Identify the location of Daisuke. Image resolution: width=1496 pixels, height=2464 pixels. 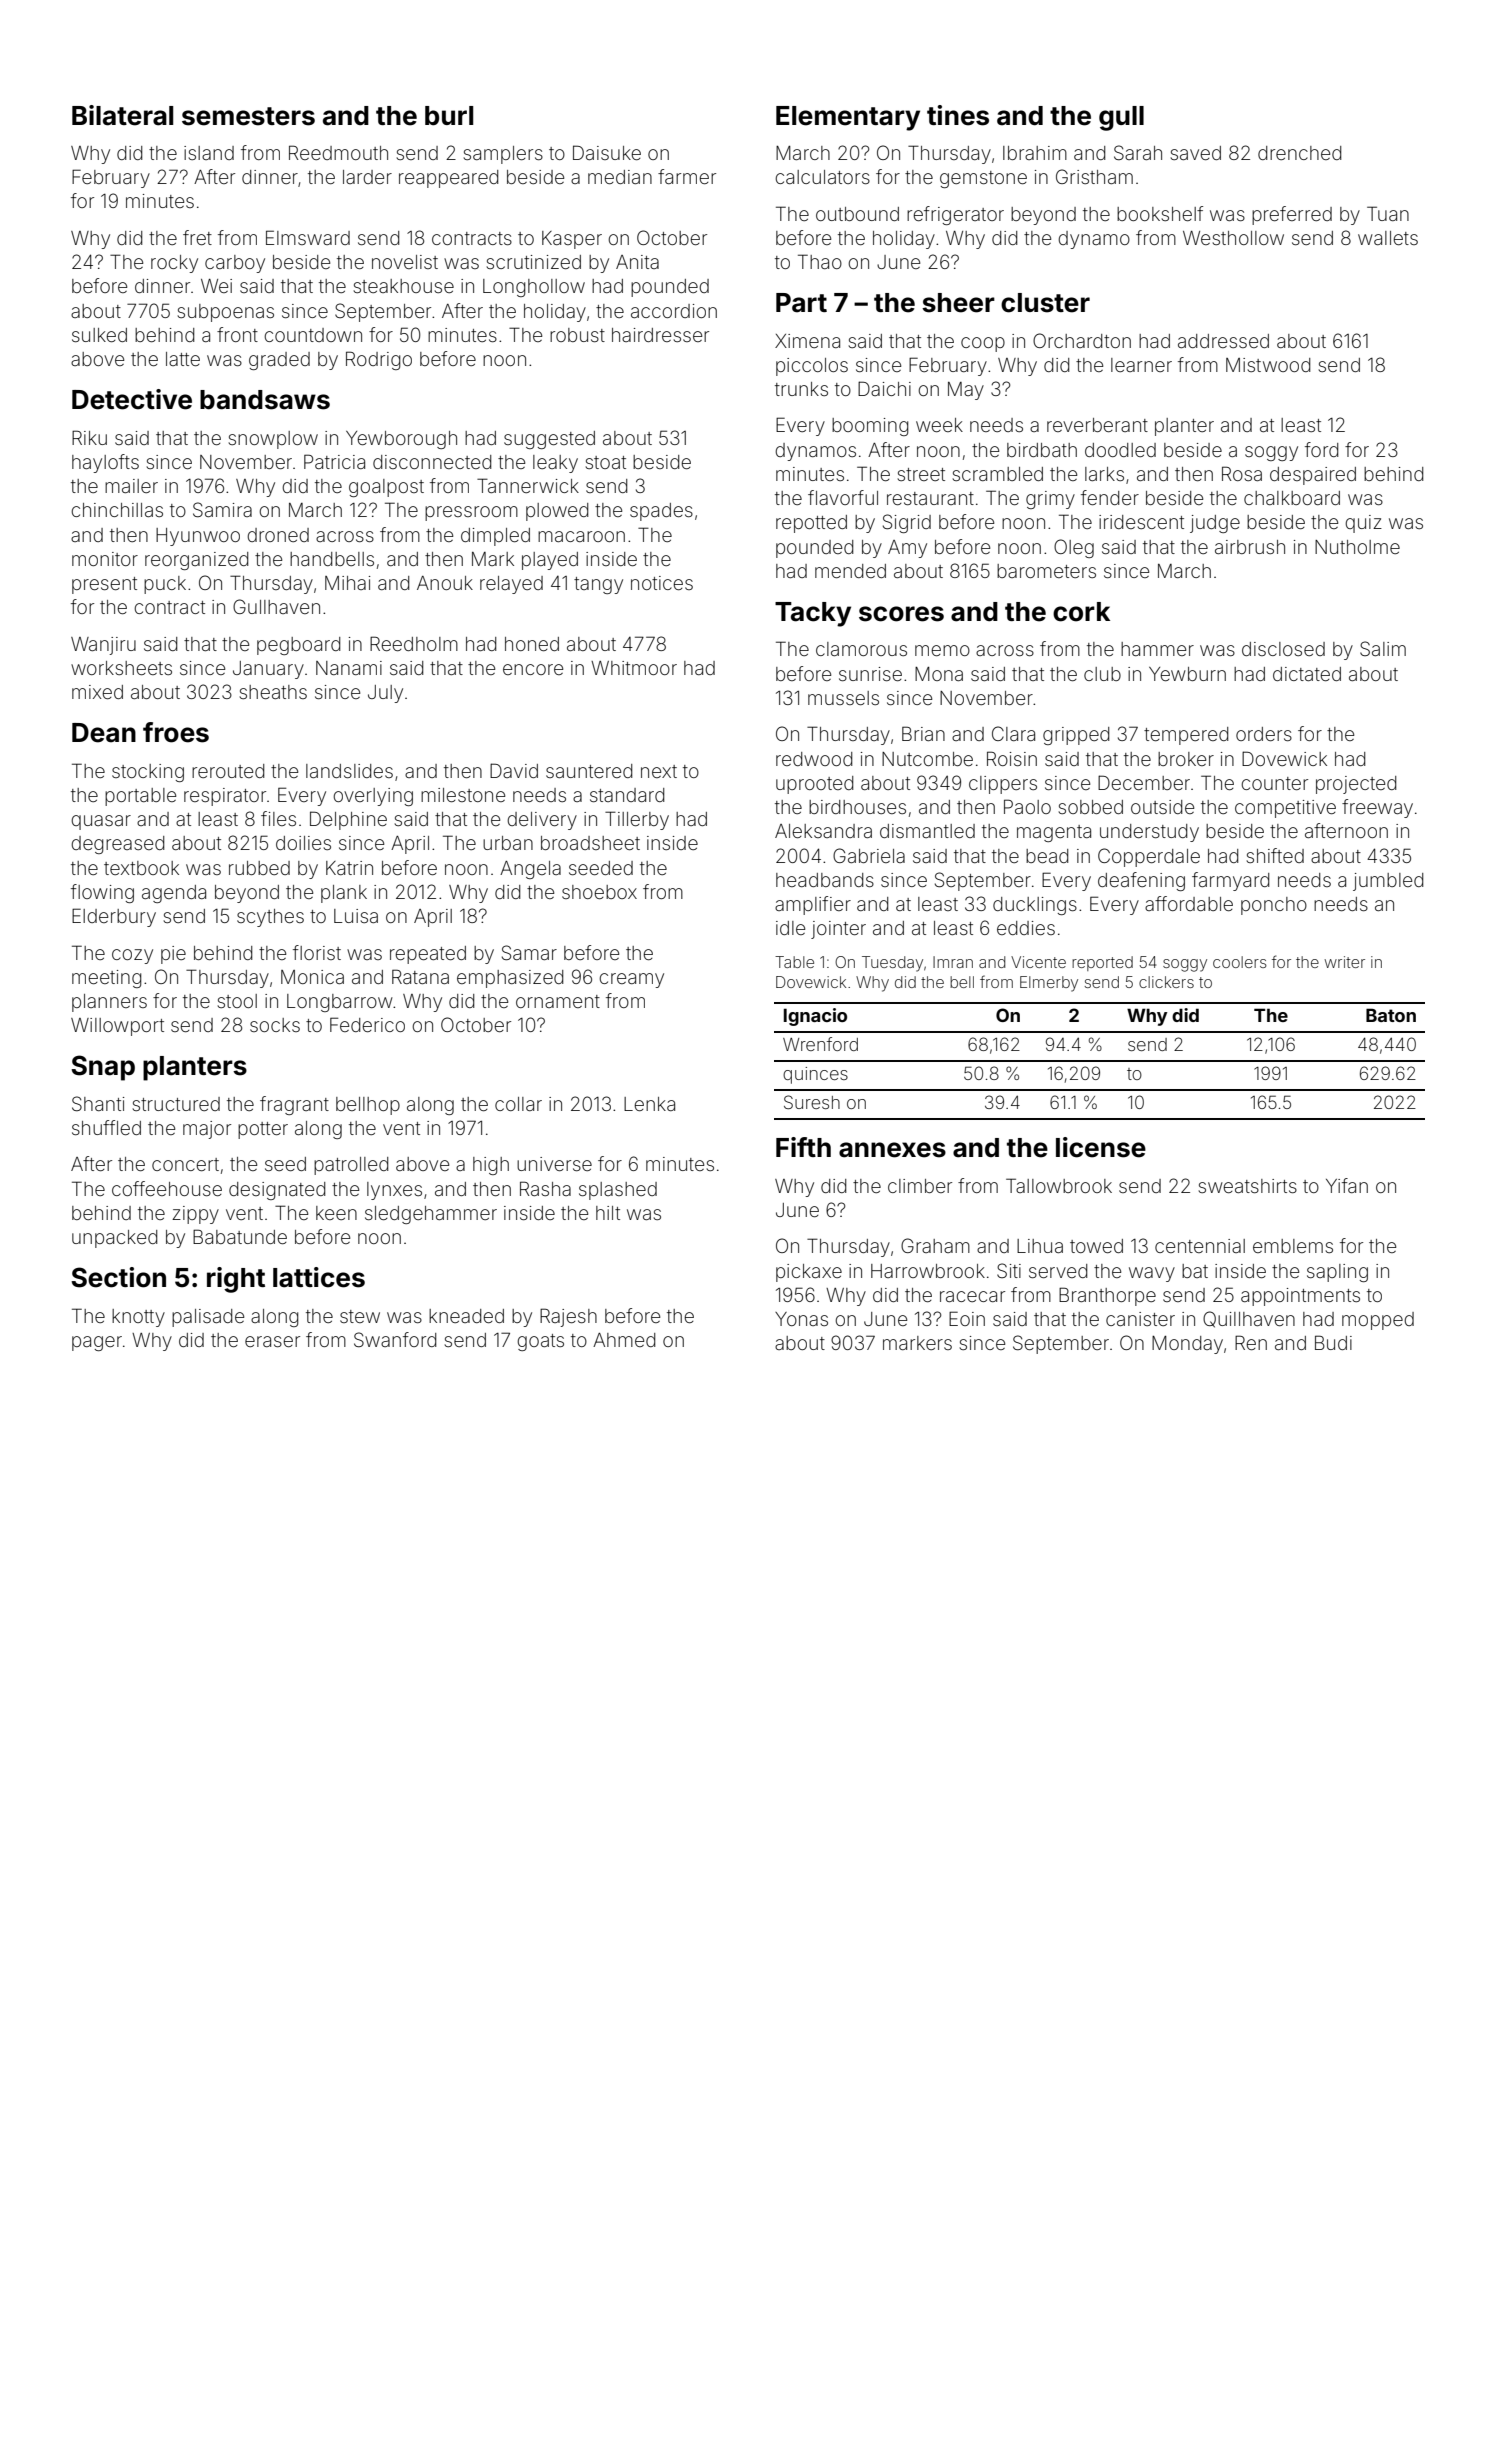
(607, 152).
